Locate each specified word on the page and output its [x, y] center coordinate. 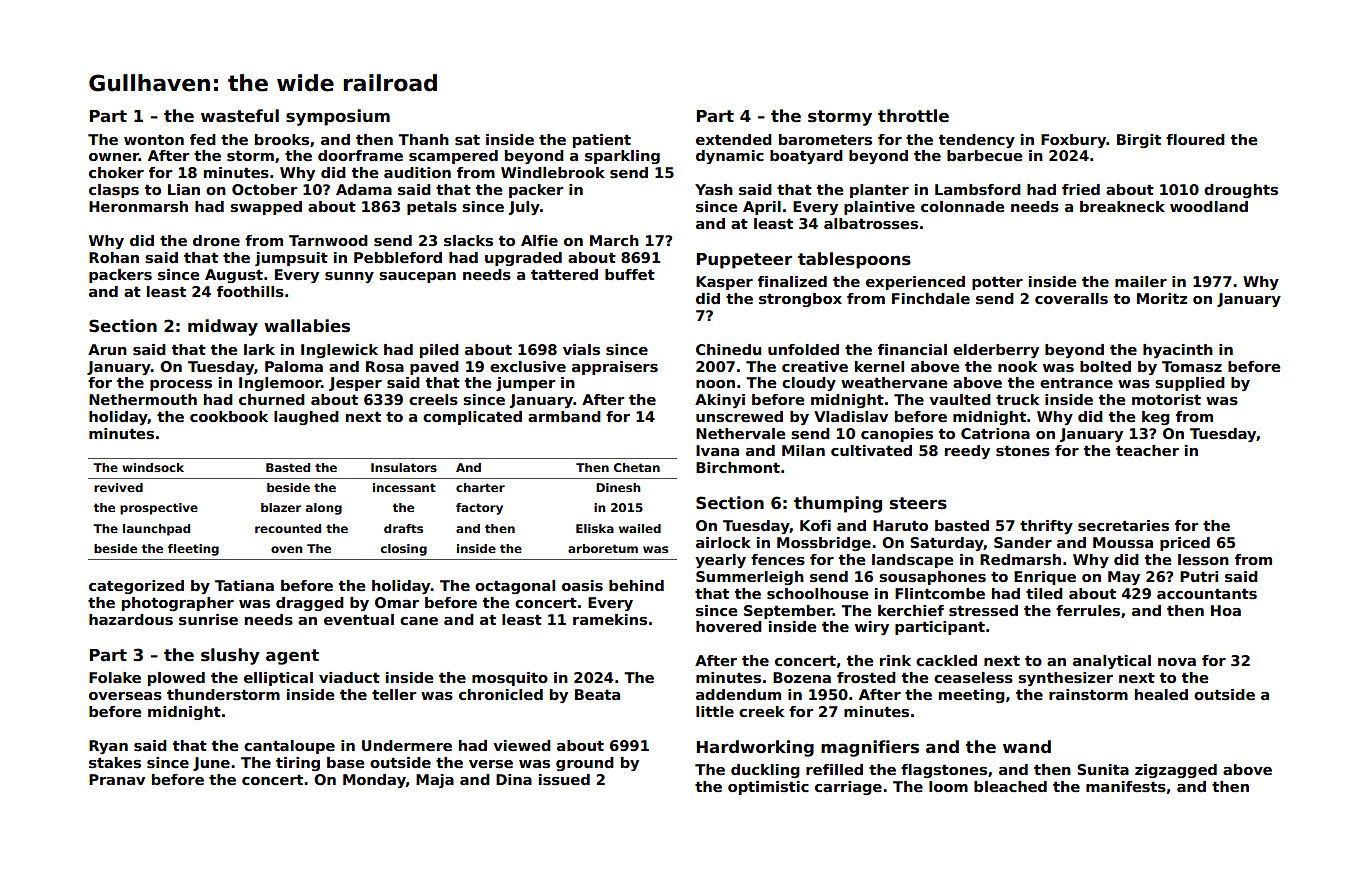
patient [602, 141]
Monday [374, 781]
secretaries [1123, 525]
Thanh [423, 139]
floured [1195, 139]
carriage [848, 788]
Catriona [995, 433]
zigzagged [1176, 771]
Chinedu [728, 349]
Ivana [717, 450]
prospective [159, 509]
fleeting [193, 550]
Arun [107, 349]
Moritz [1162, 298]
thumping [838, 504]
